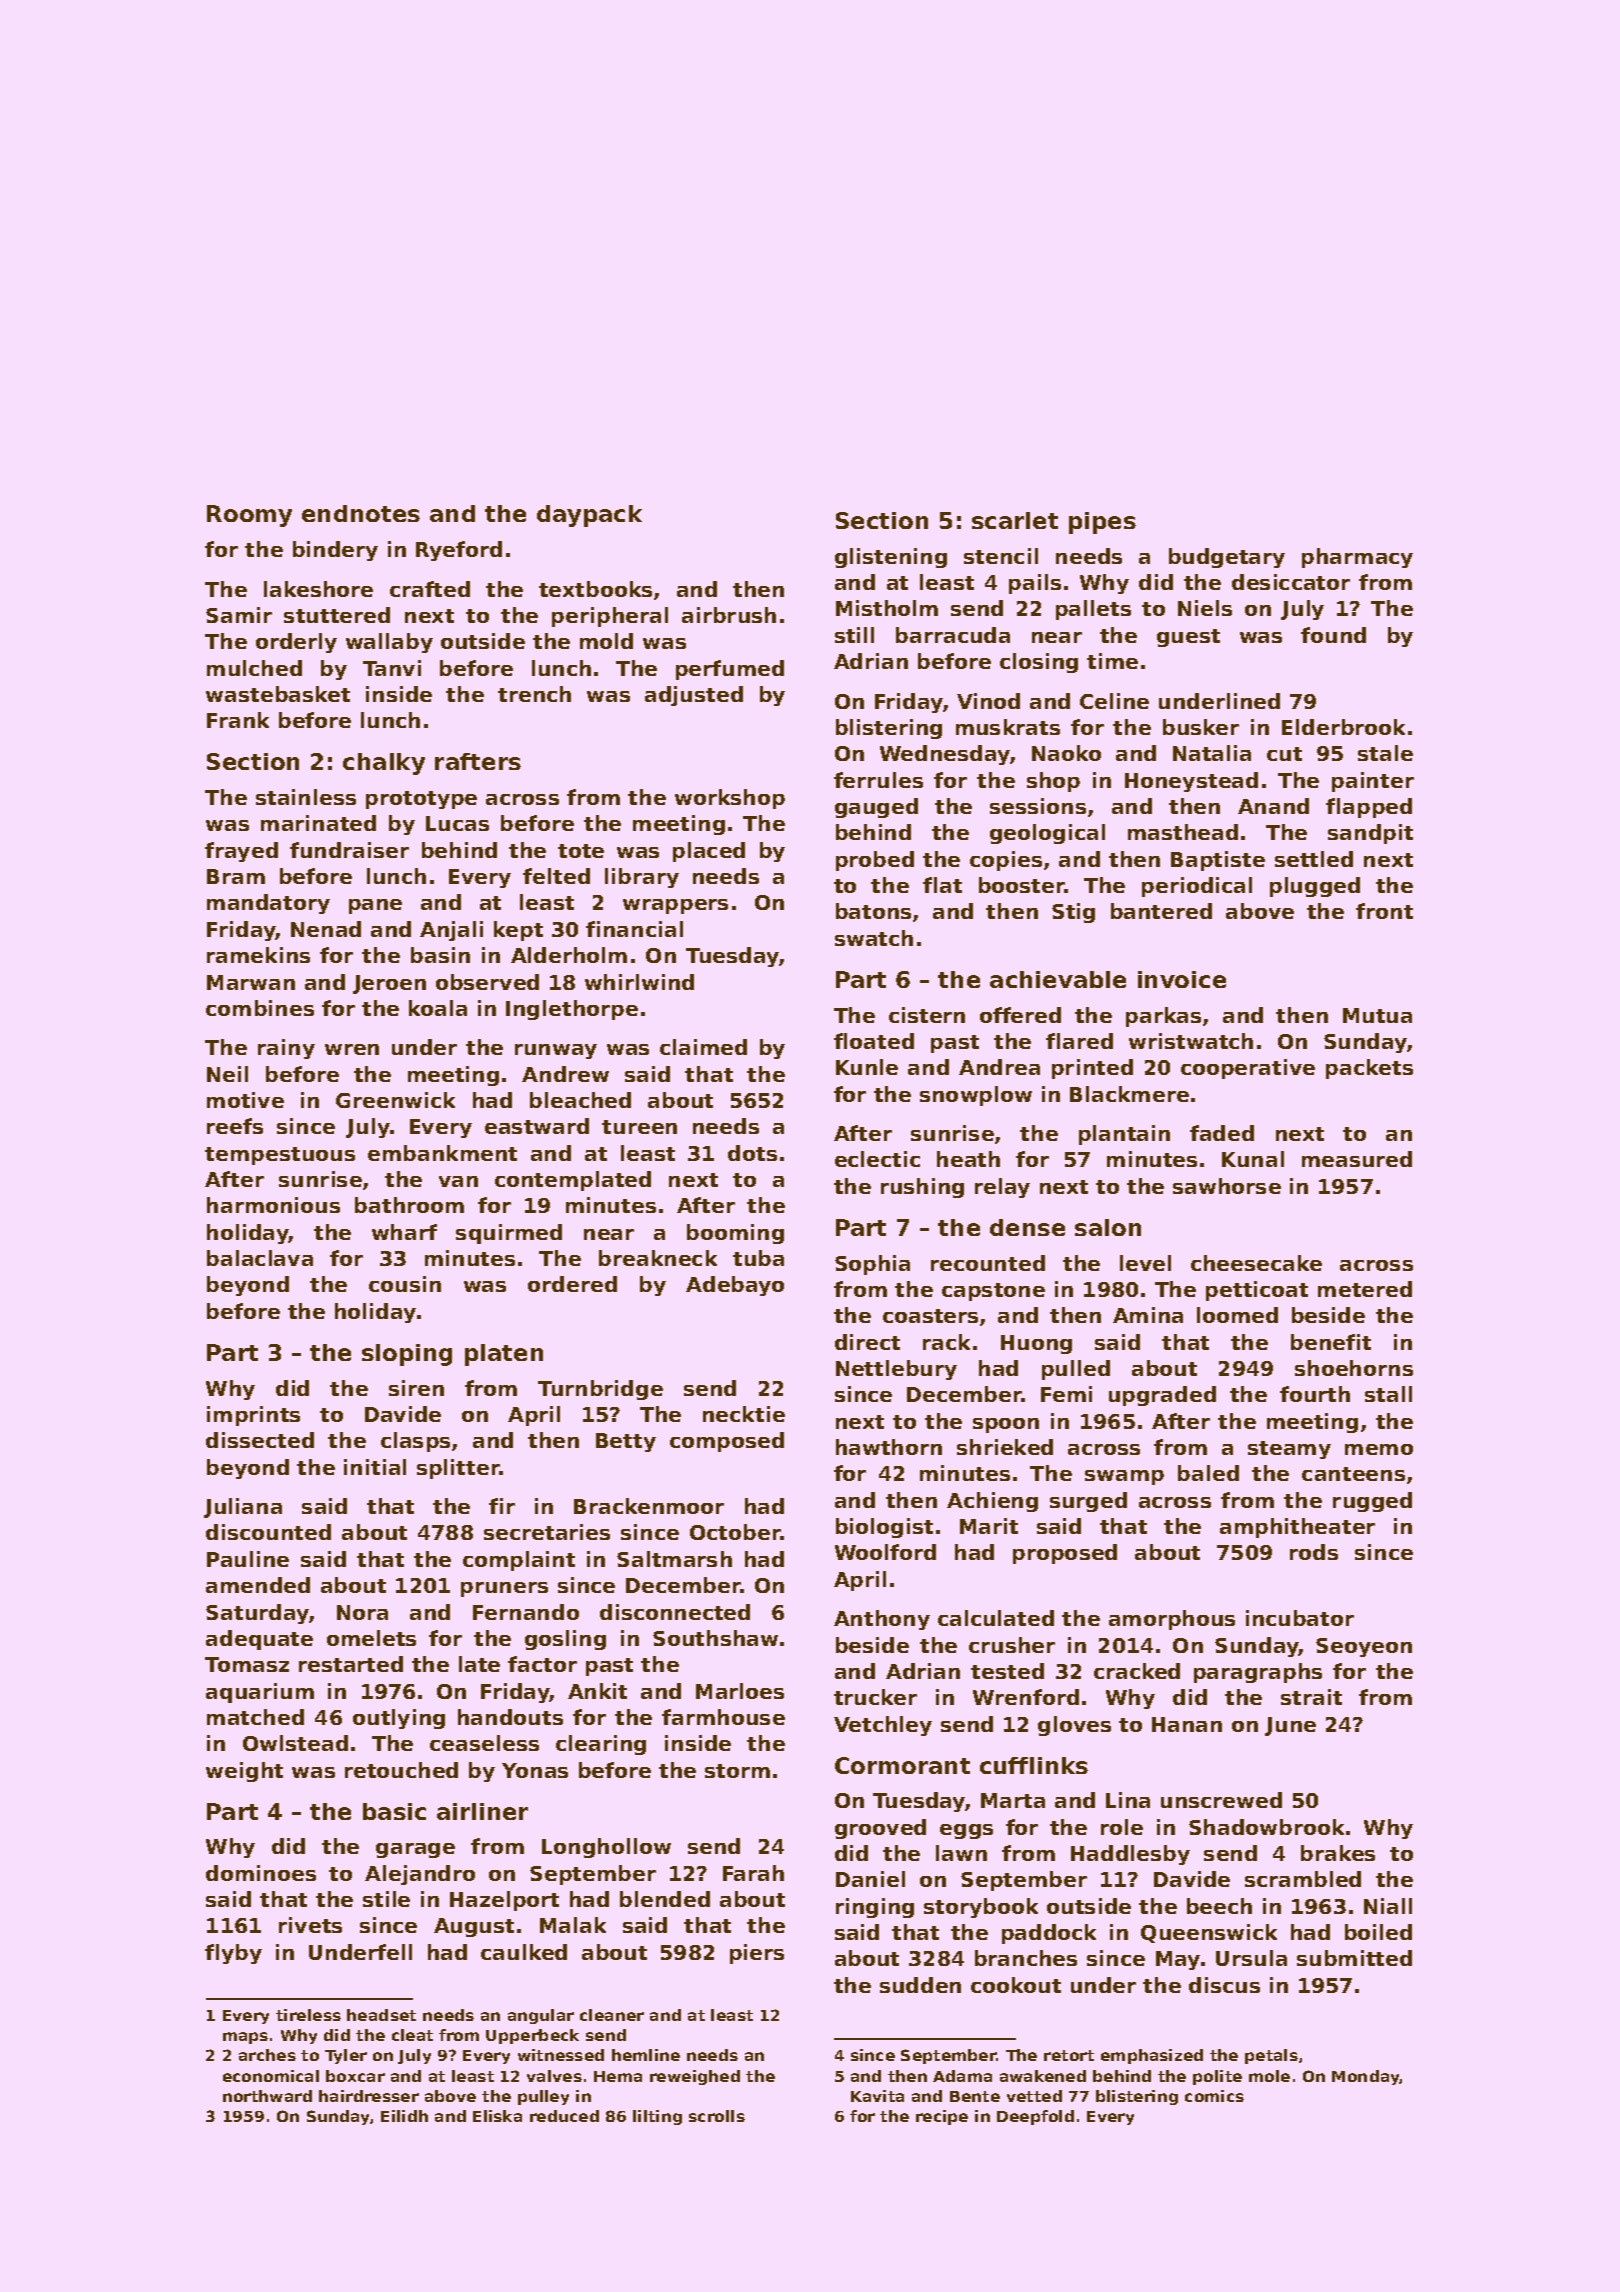 This screenshot has height=2292, width=1620. I want to click on Baptiste, so click(1218, 861).
